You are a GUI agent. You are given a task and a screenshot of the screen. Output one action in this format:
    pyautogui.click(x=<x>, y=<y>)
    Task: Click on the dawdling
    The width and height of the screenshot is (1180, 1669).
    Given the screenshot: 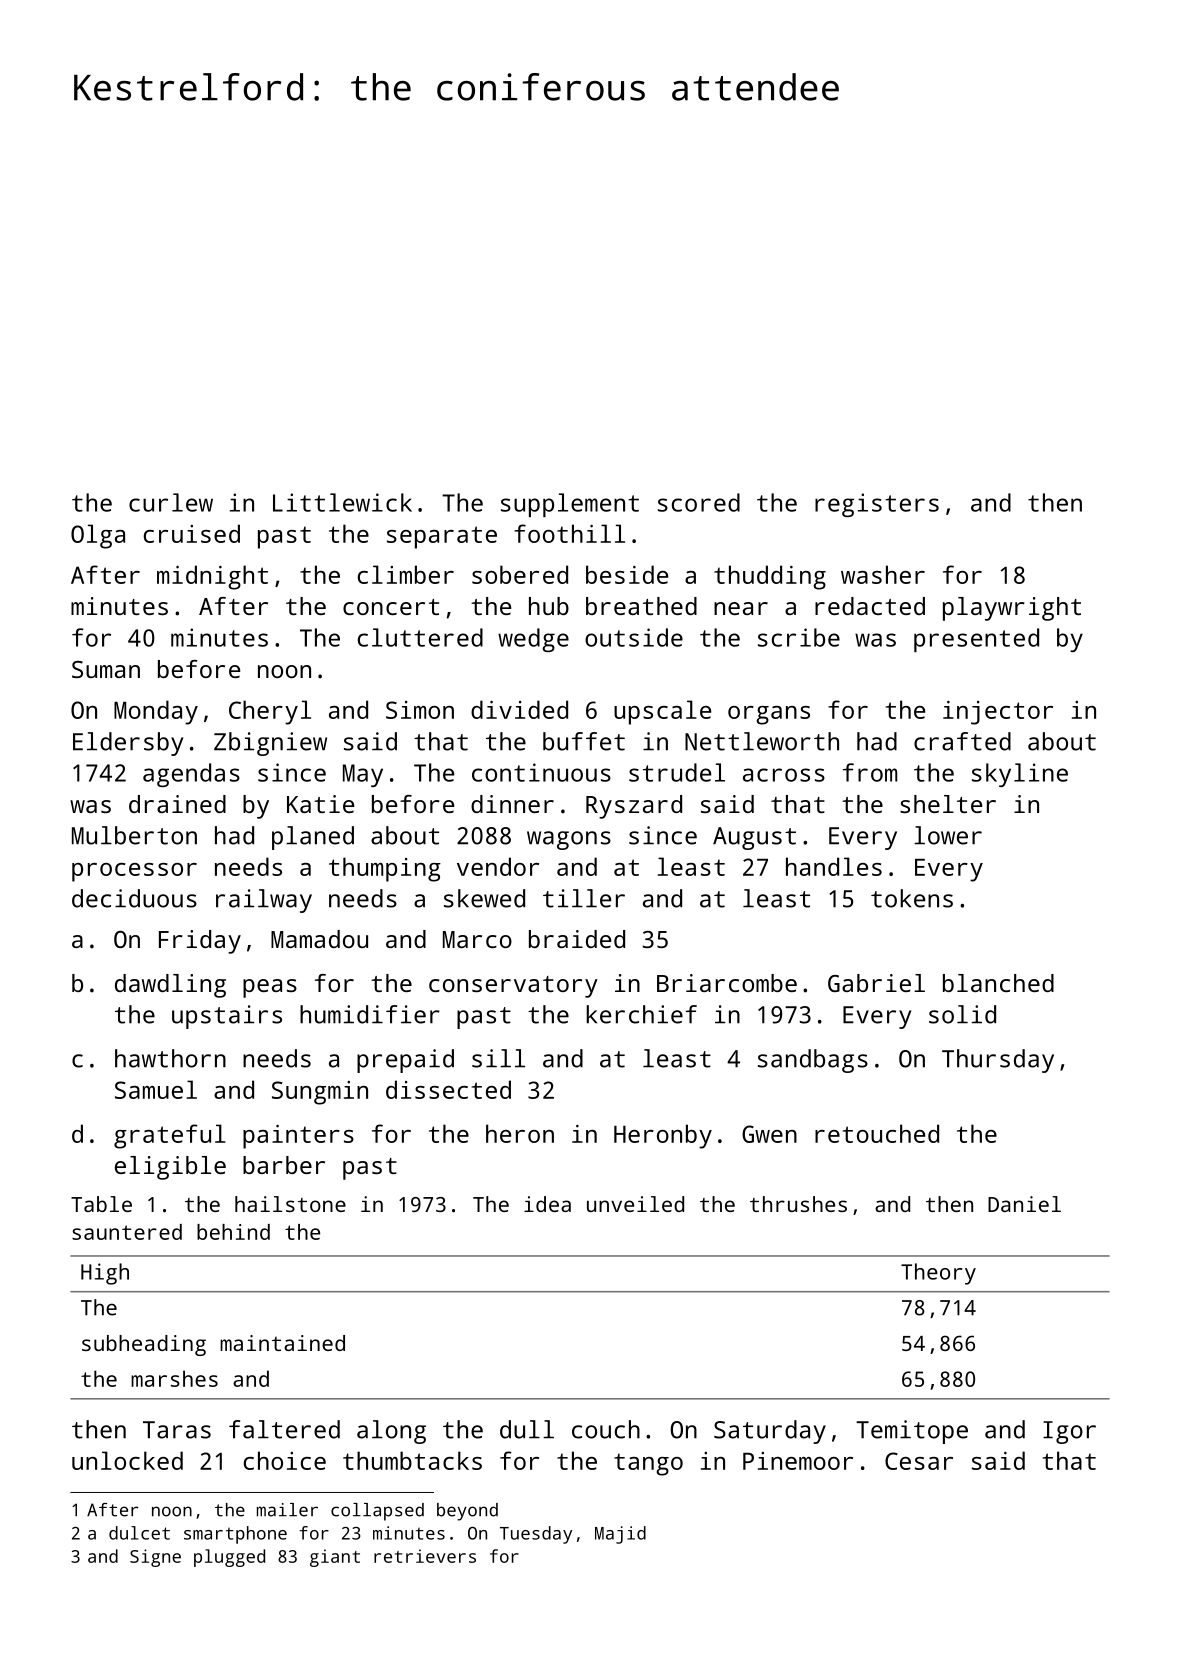 What is the action you would take?
    pyautogui.click(x=170, y=986)
